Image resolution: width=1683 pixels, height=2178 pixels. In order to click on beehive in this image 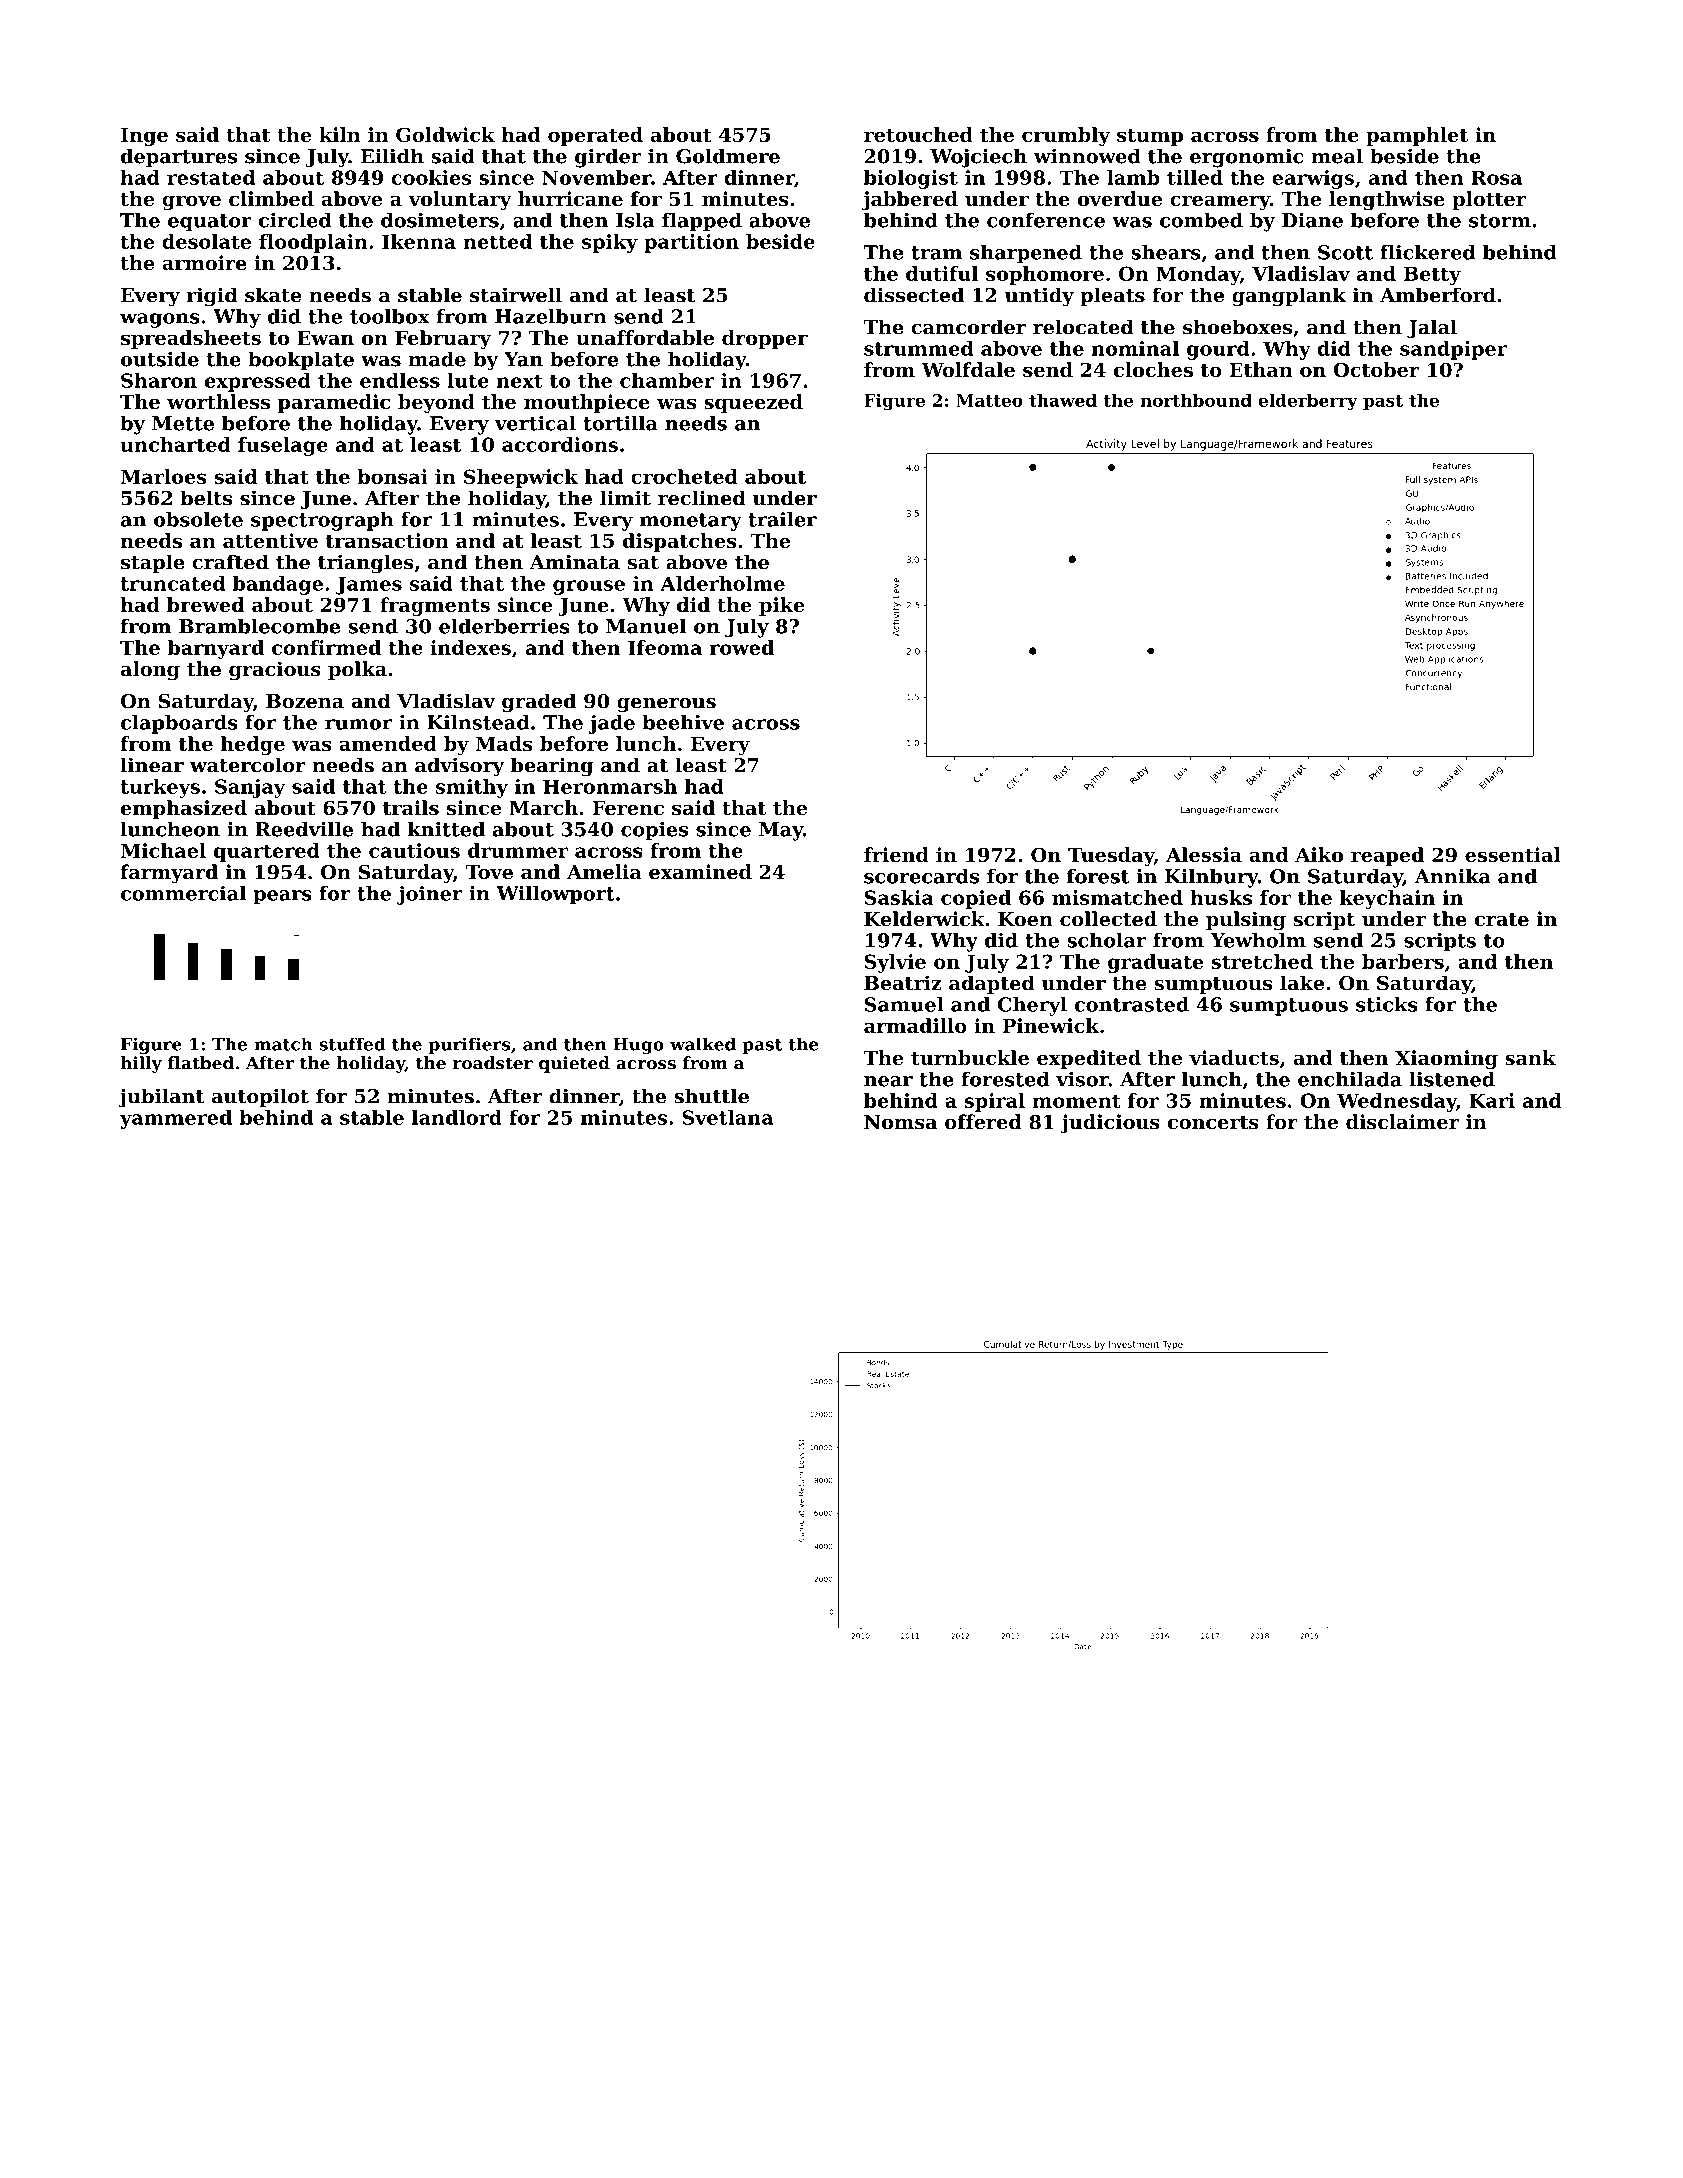, I will do `click(683, 722)`.
